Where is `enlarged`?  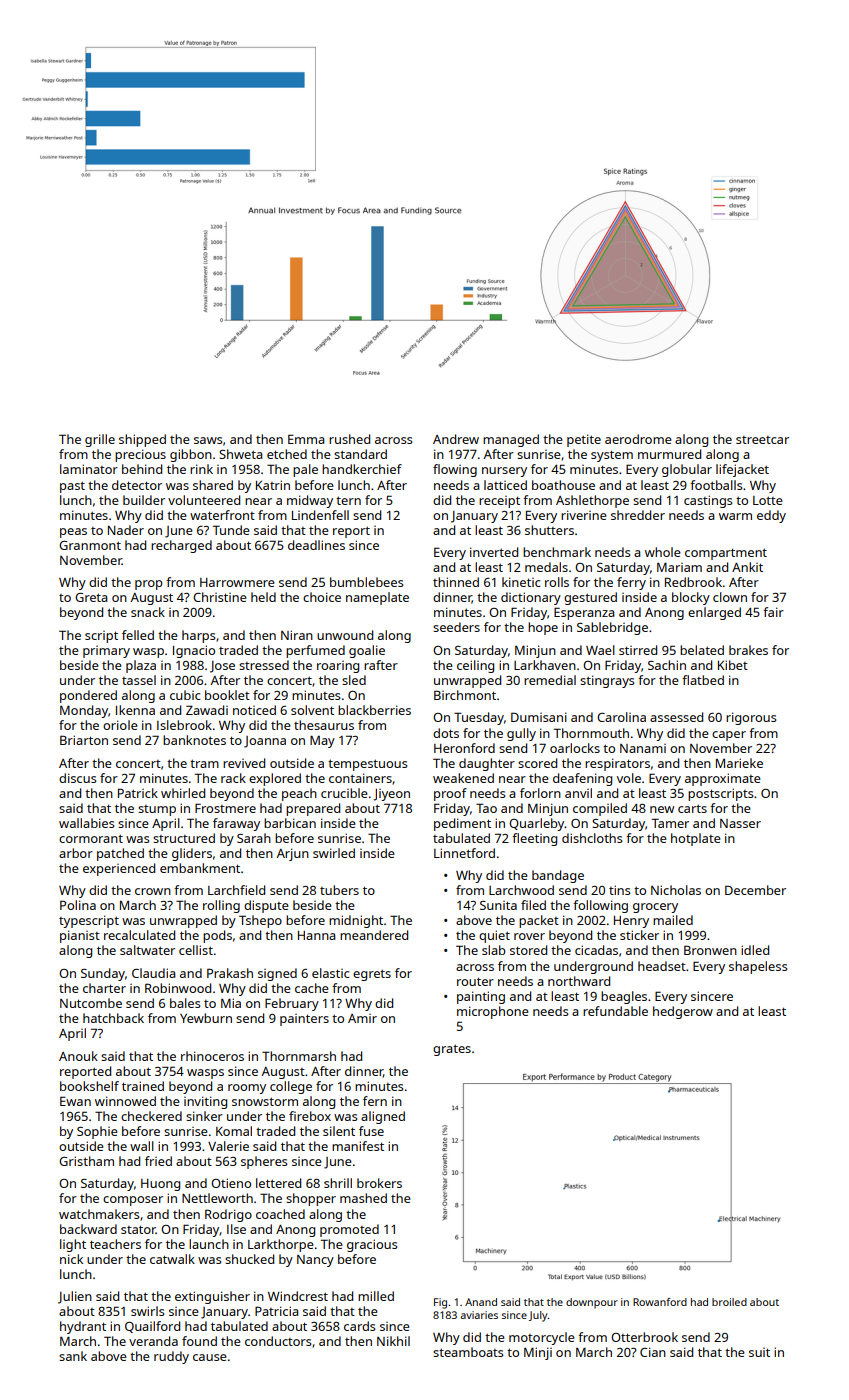
enlarged is located at coordinates (714, 613).
